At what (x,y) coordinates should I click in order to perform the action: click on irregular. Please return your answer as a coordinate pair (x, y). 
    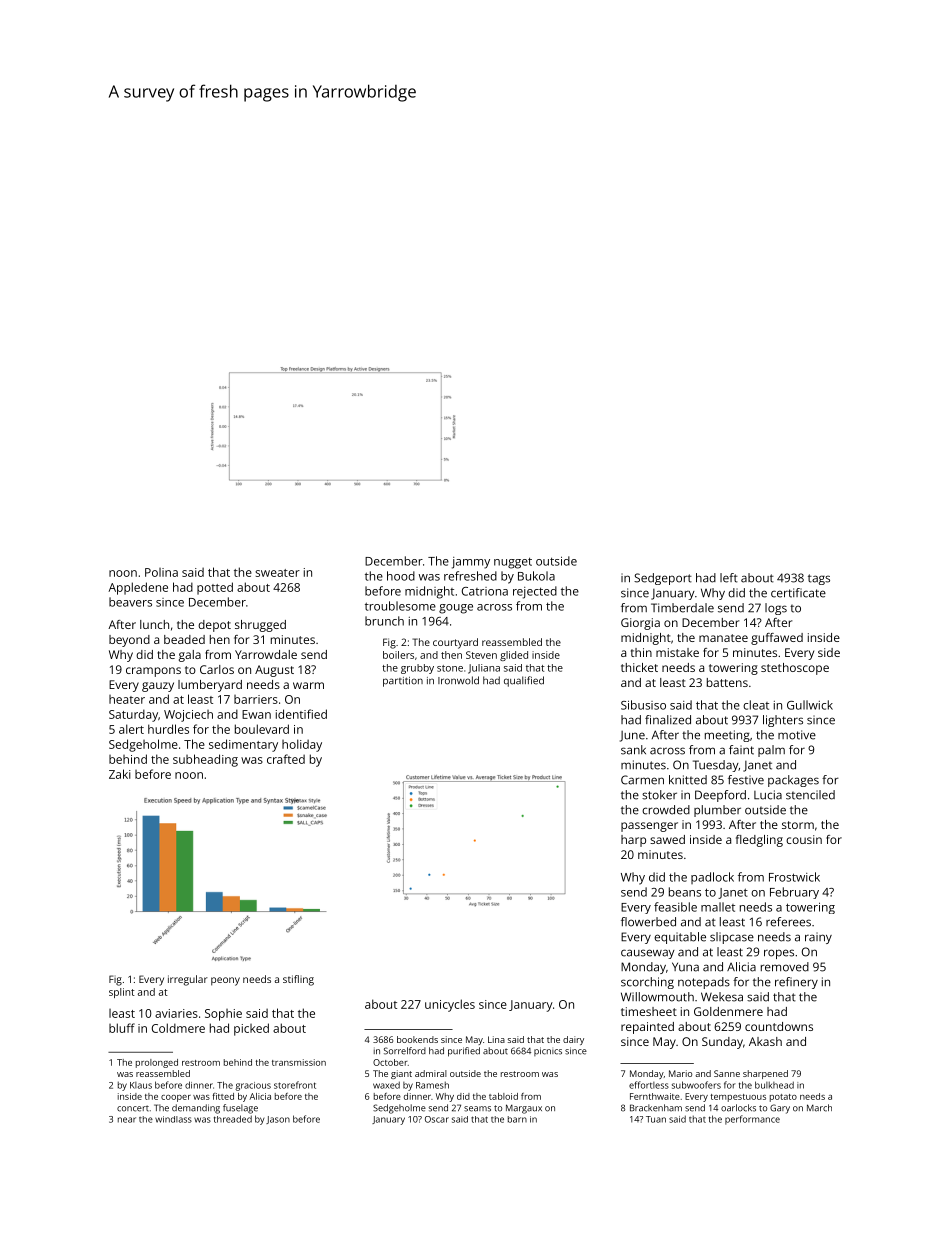
    Looking at the image, I should click on (188, 980).
